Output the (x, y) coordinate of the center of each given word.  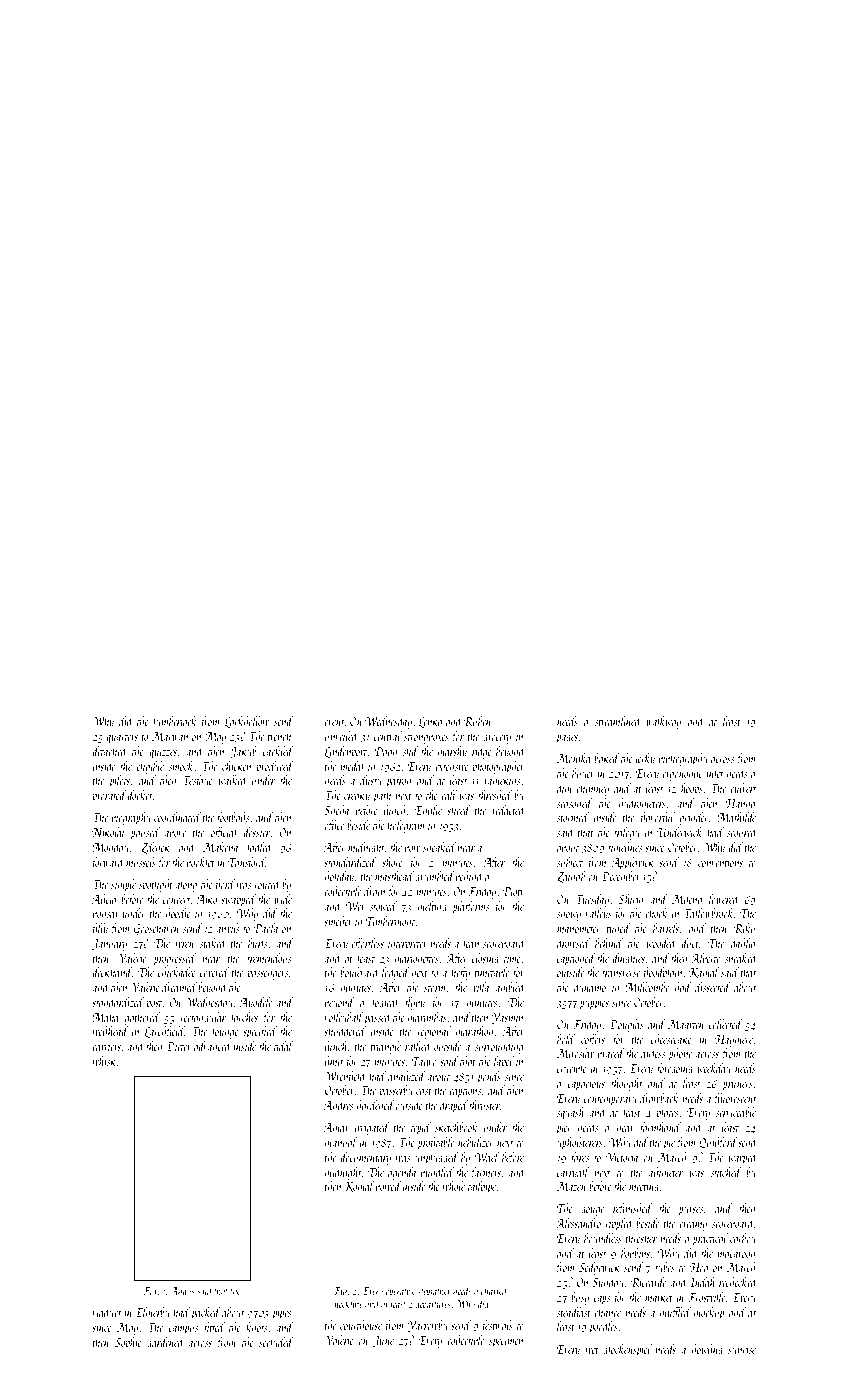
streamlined (618, 721)
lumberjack (174, 722)
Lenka (430, 722)
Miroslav (575, 1053)
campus (183, 1330)
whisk (104, 1061)
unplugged (437, 1158)
